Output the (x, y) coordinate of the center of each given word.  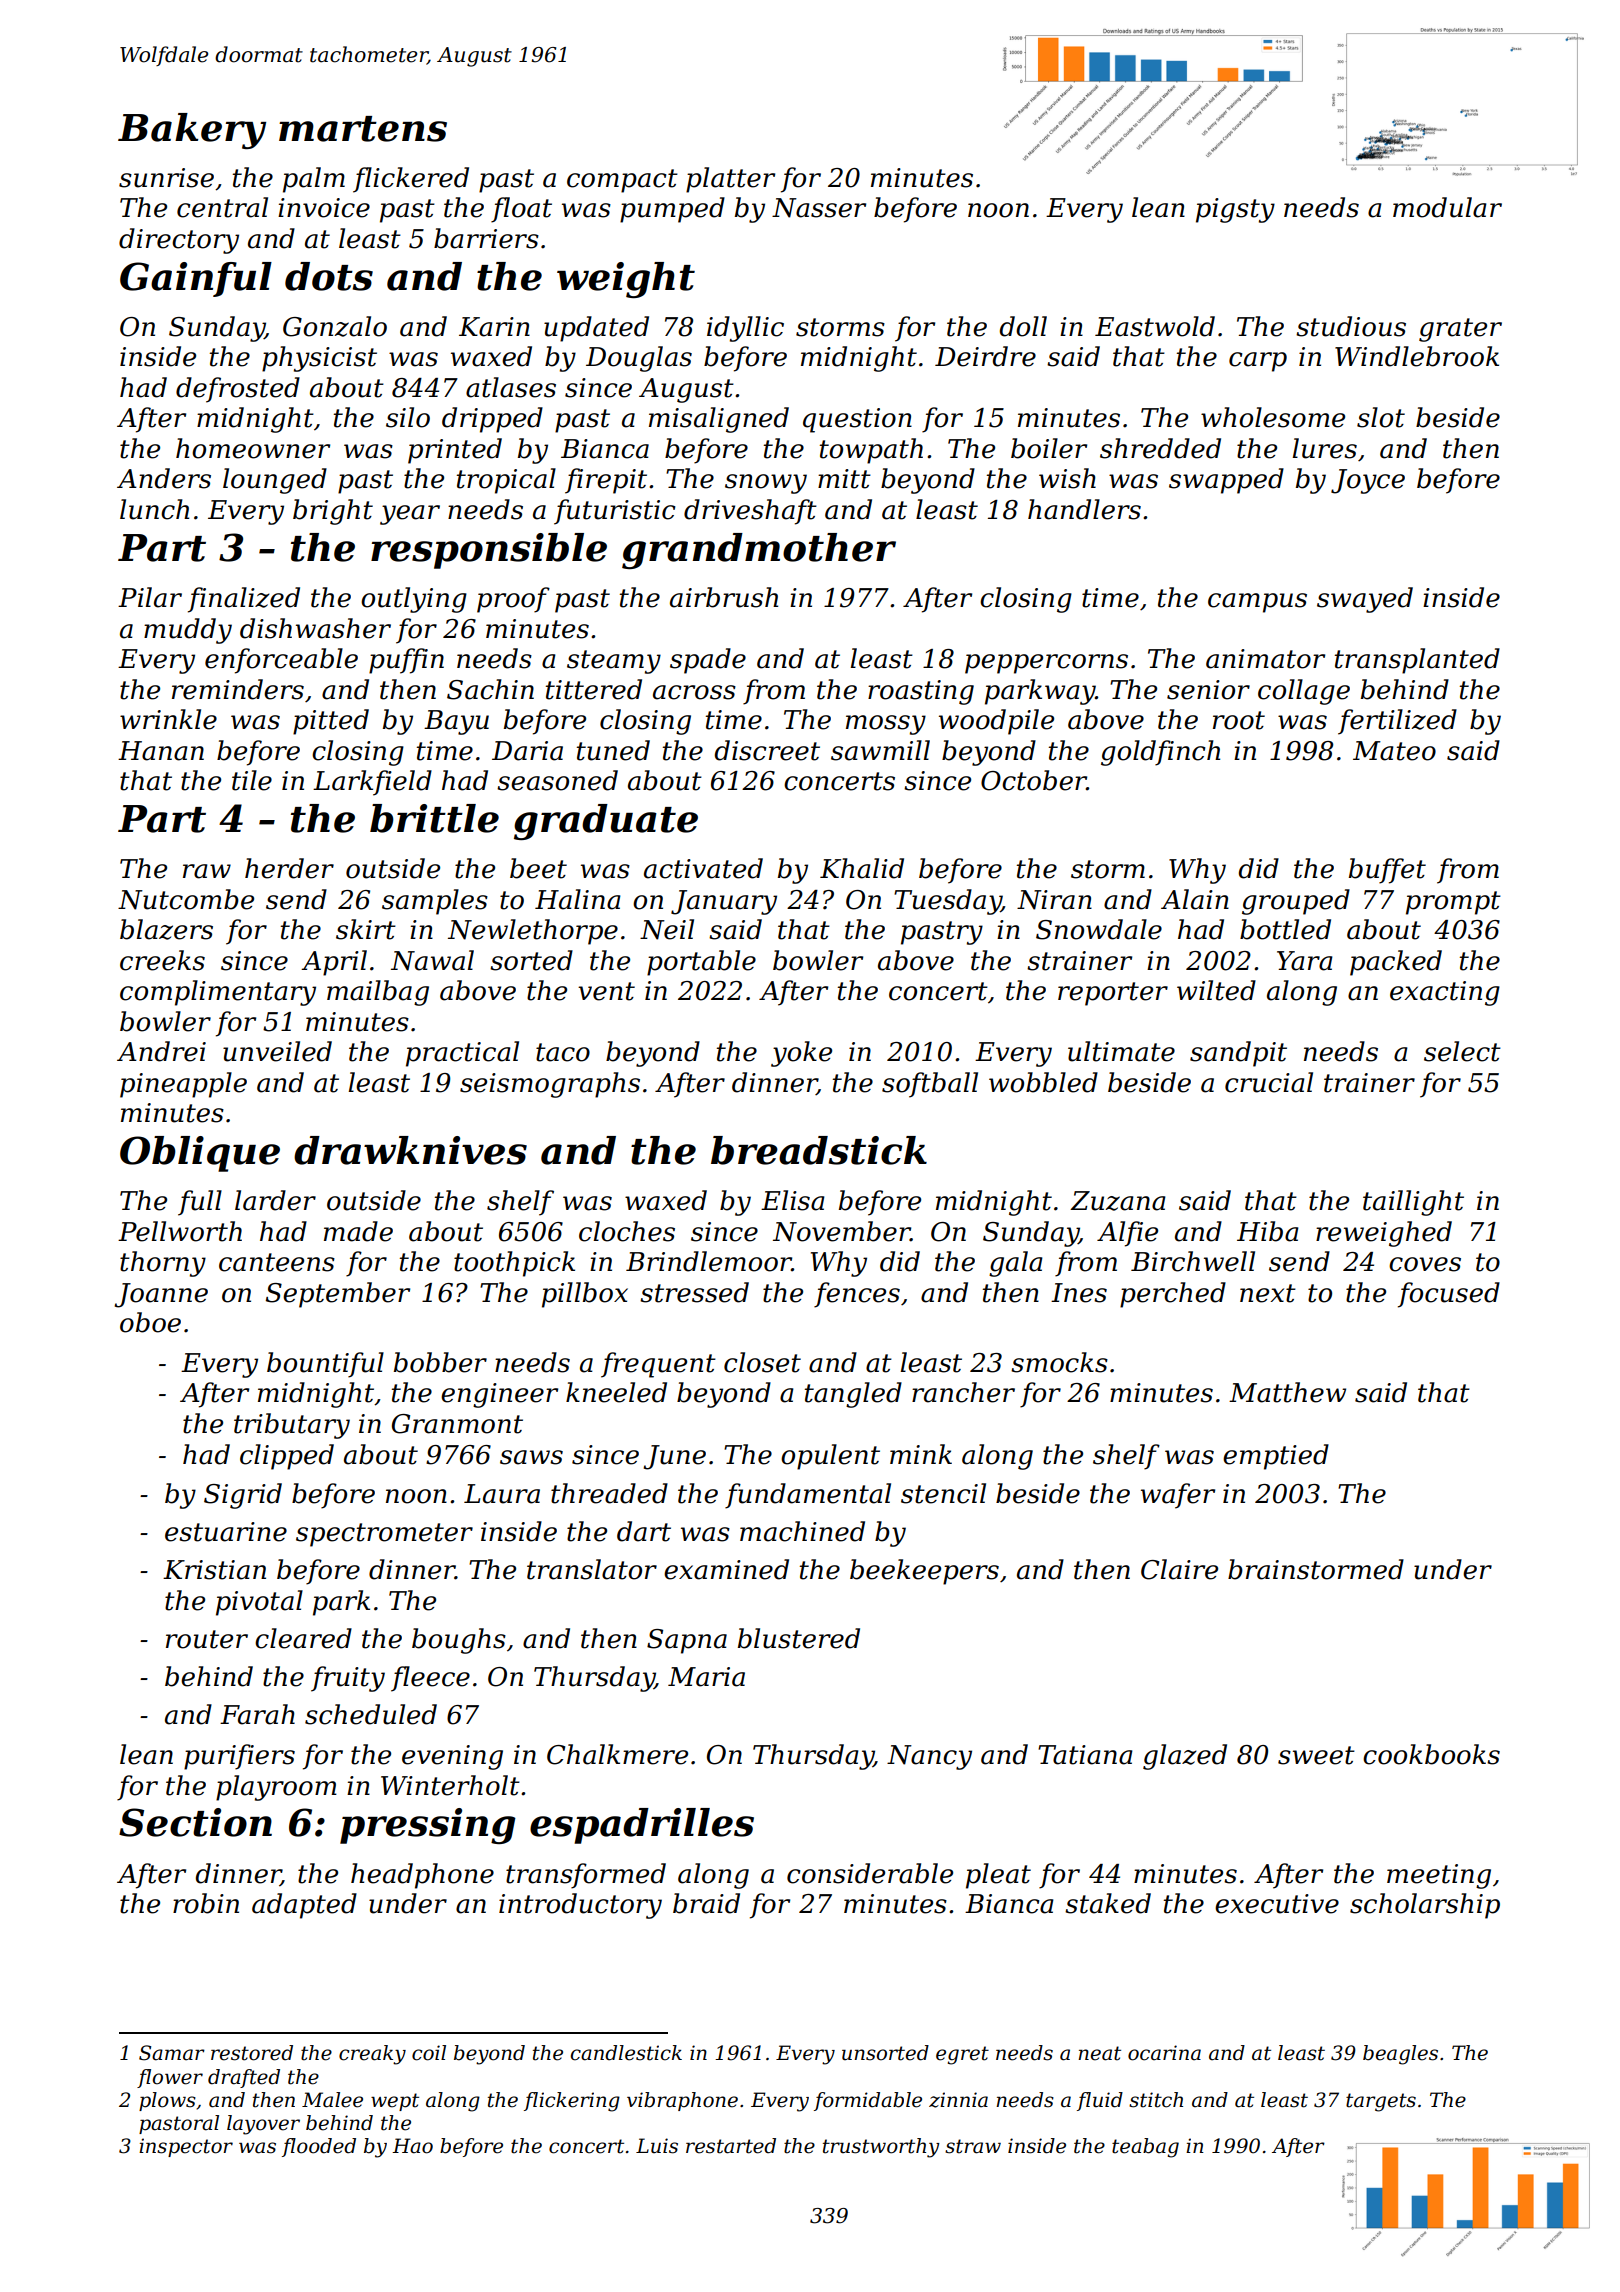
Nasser (819, 208)
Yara (1305, 961)
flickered (411, 180)
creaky (372, 2055)
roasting (921, 692)
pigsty (1235, 210)
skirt (366, 929)
